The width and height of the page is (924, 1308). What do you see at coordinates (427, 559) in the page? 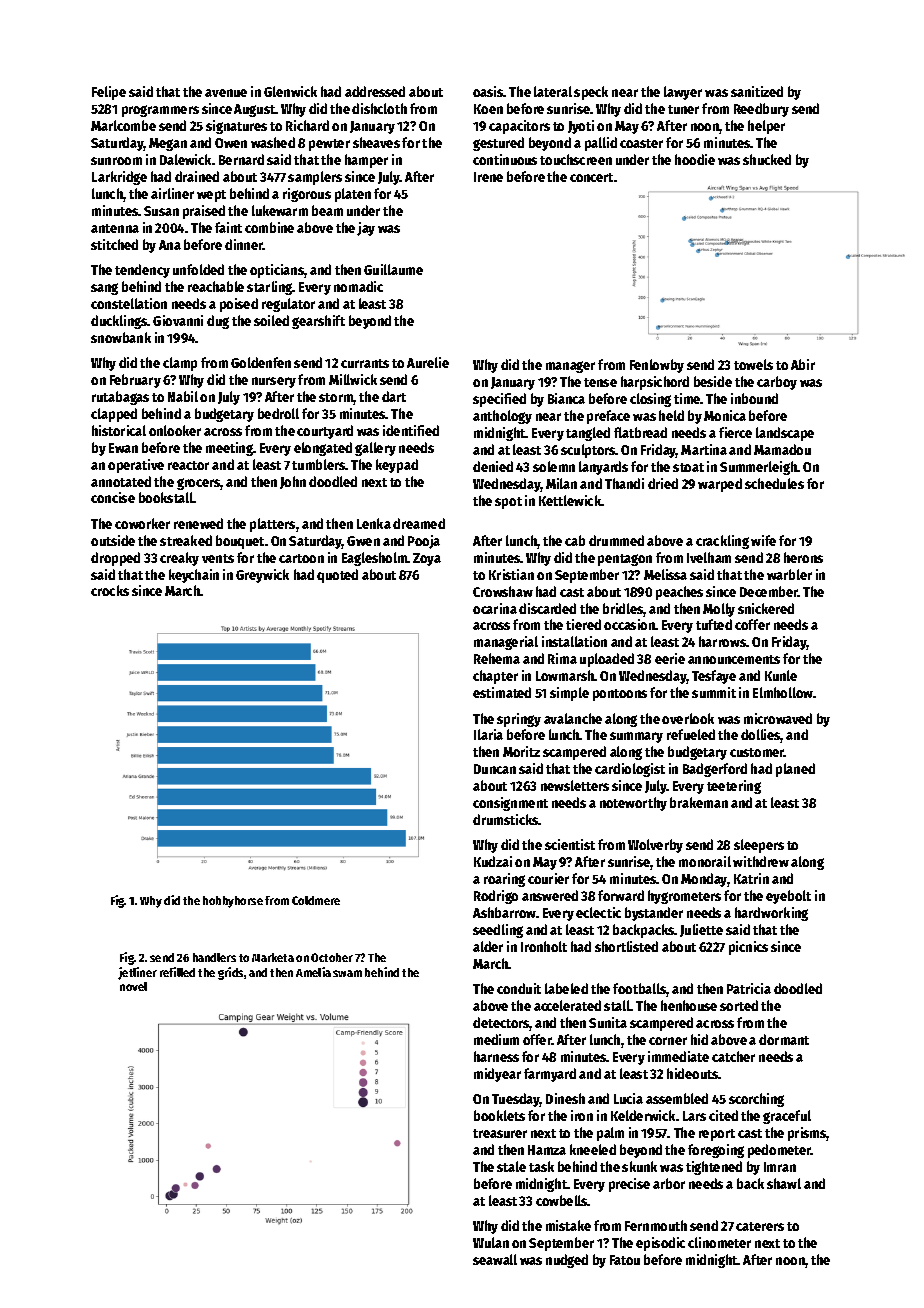
I see `Zoya` at bounding box center [427, 559].
